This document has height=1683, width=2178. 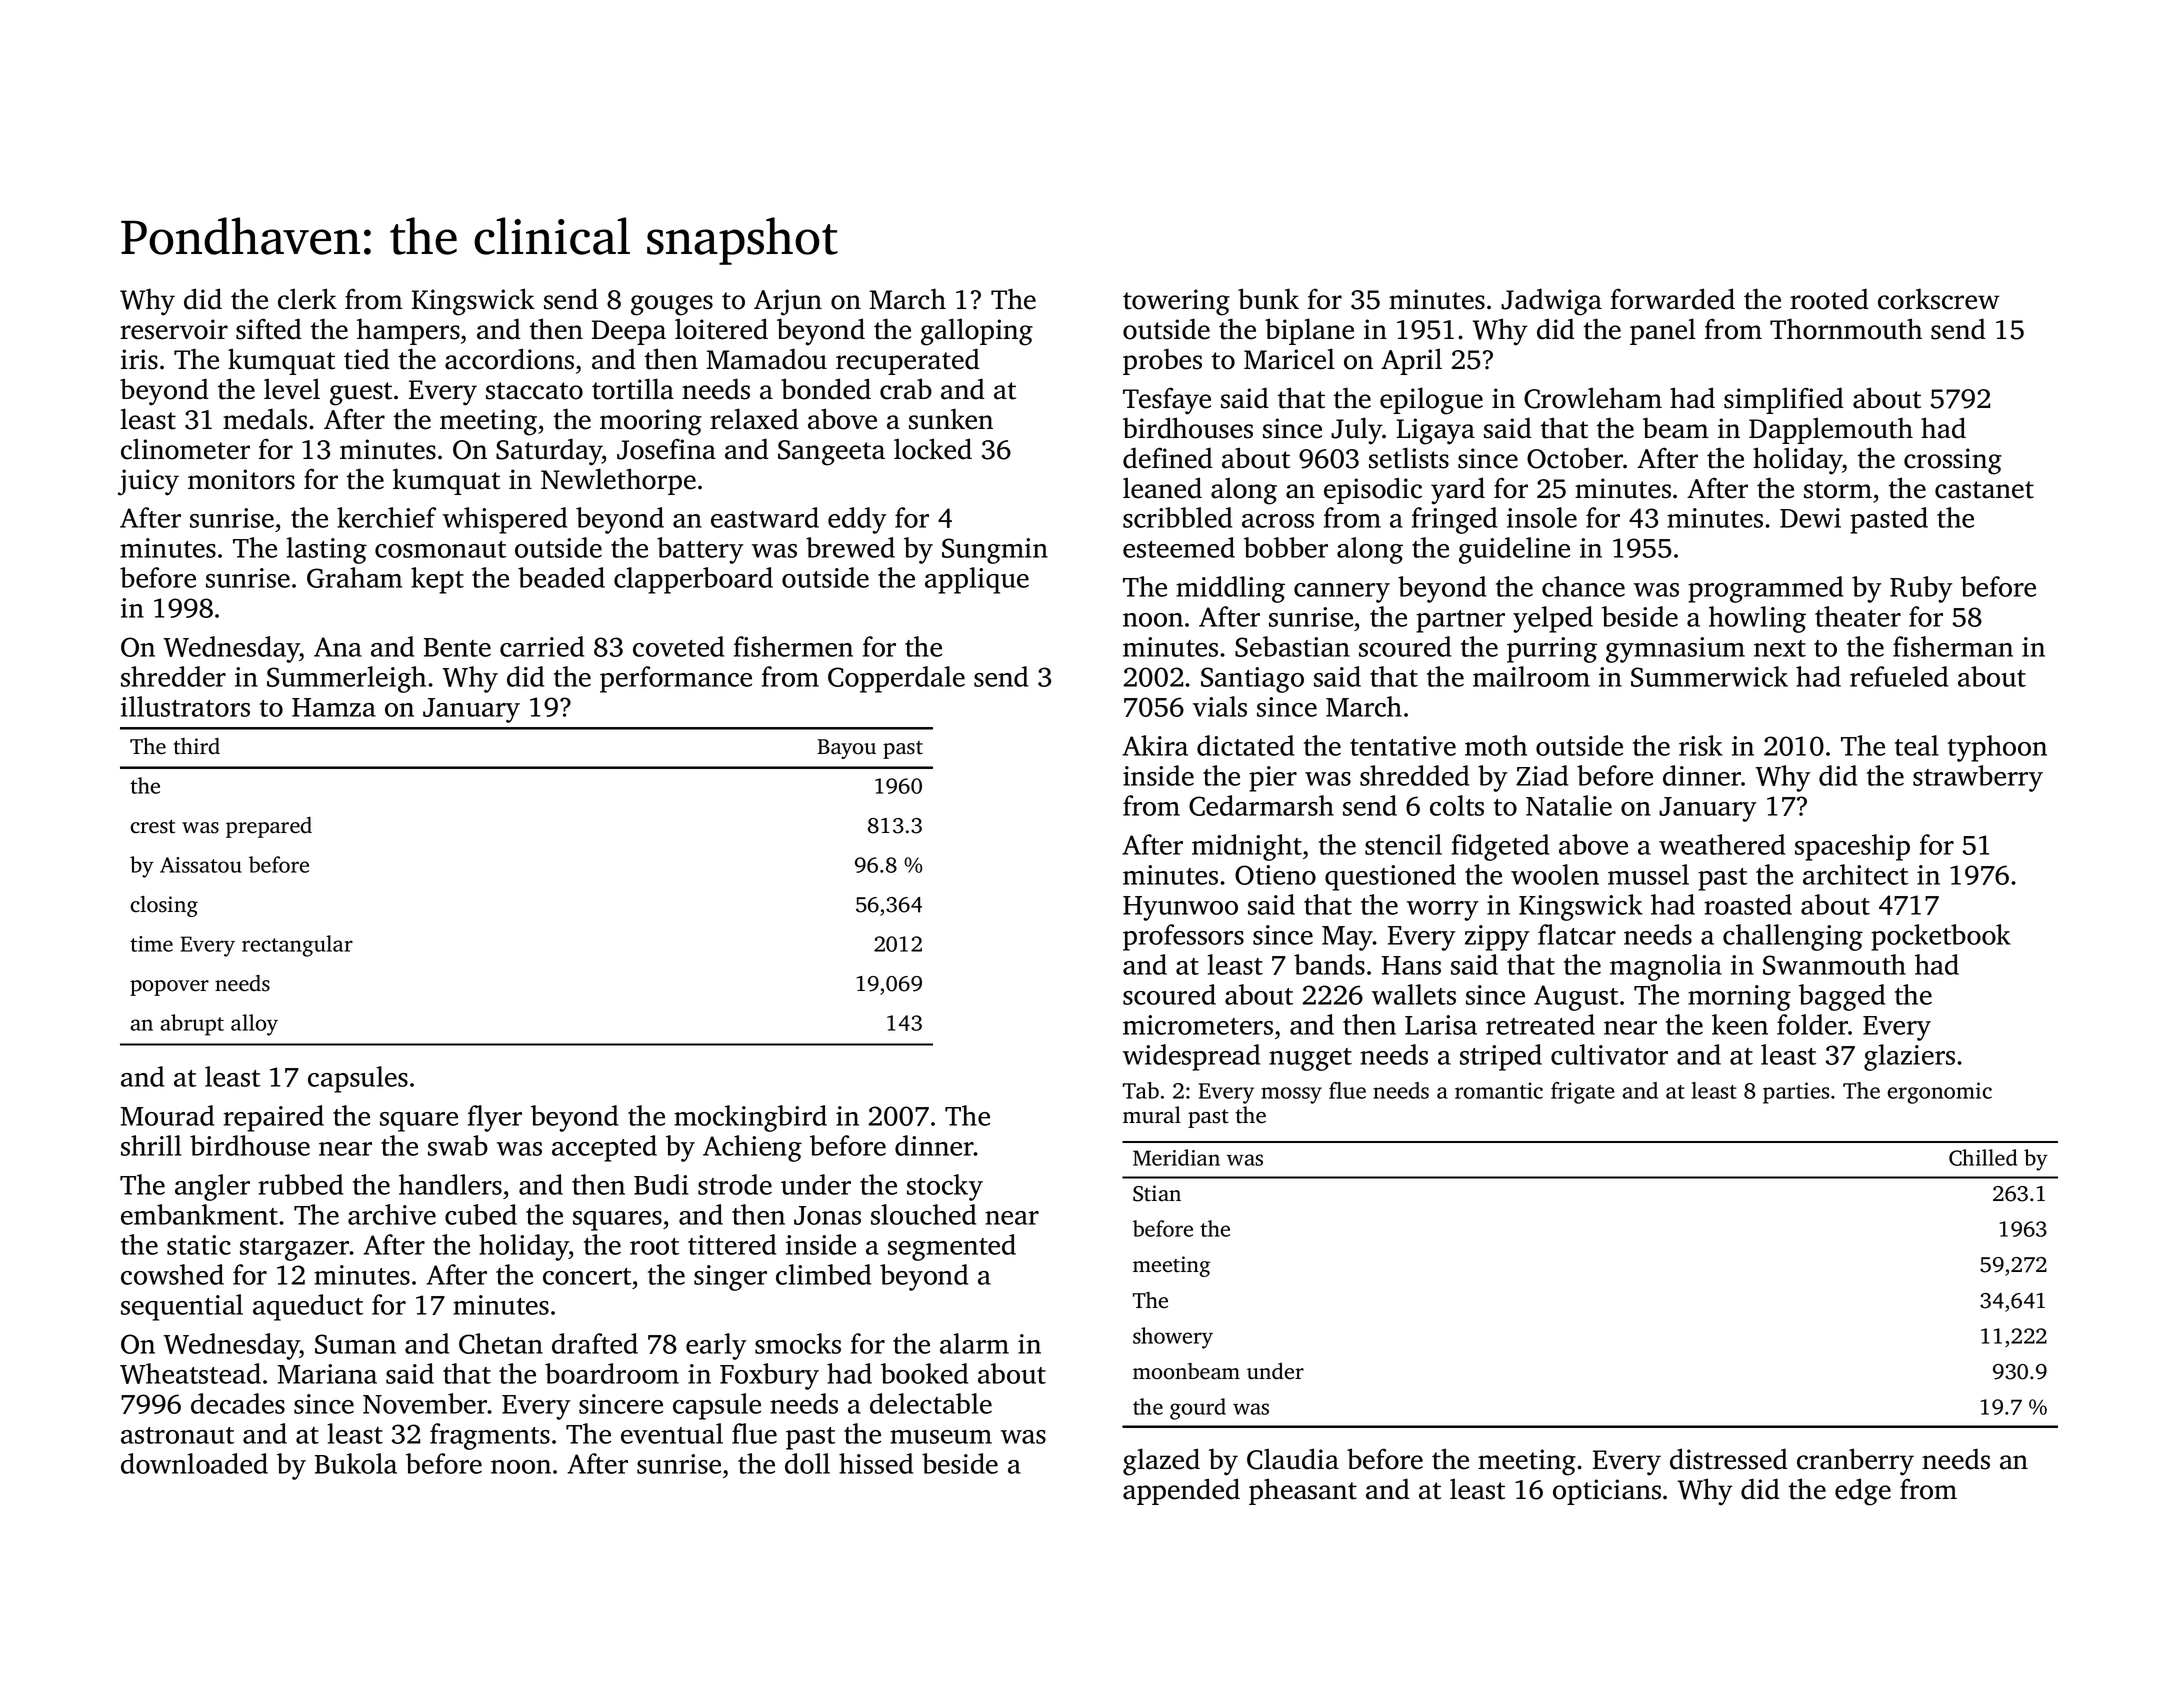 I want to click on aqueduct, so click(x=308, y=1307).
